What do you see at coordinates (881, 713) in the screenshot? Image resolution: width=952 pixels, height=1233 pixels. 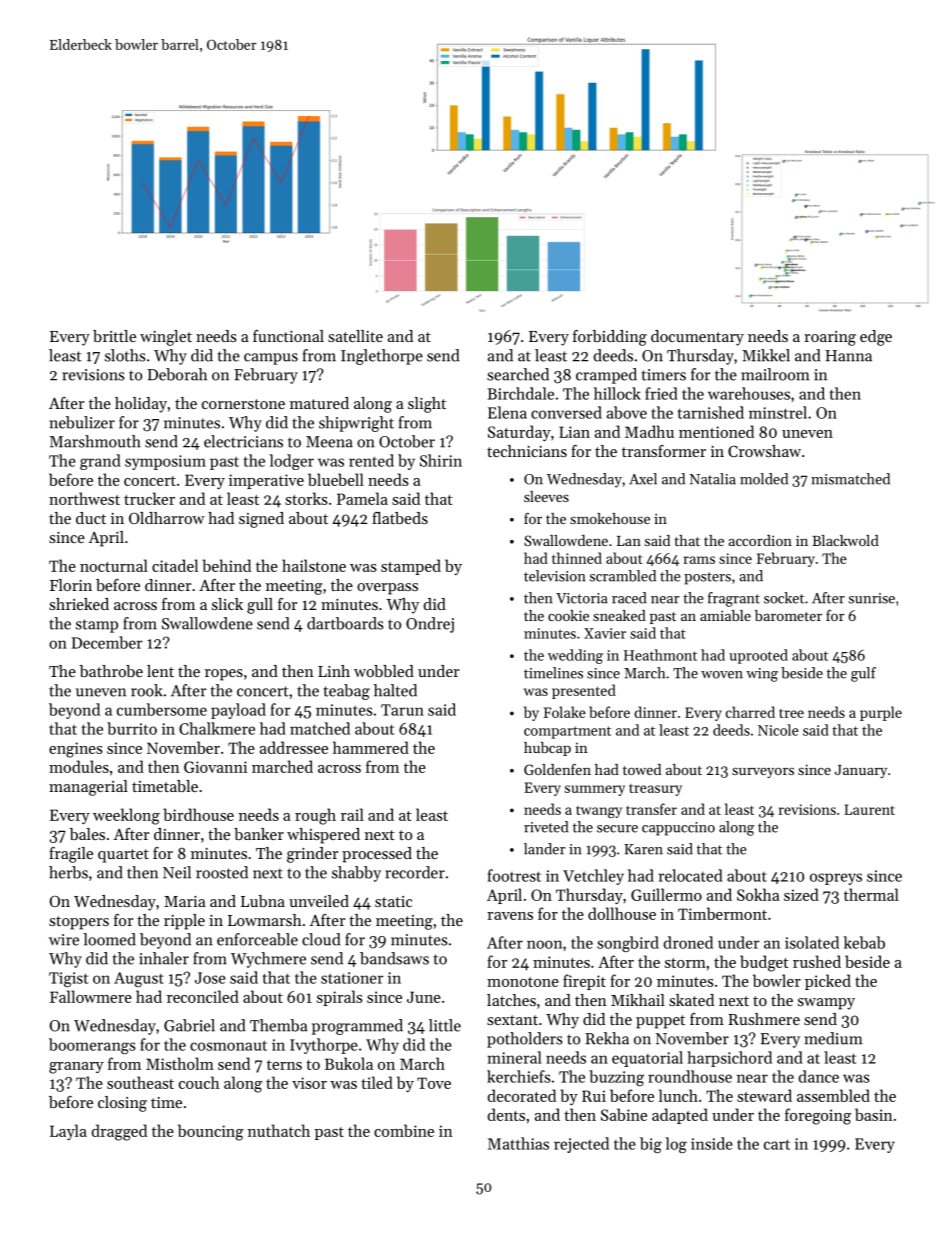 I see `purple` at bounding box center [881, 713].
